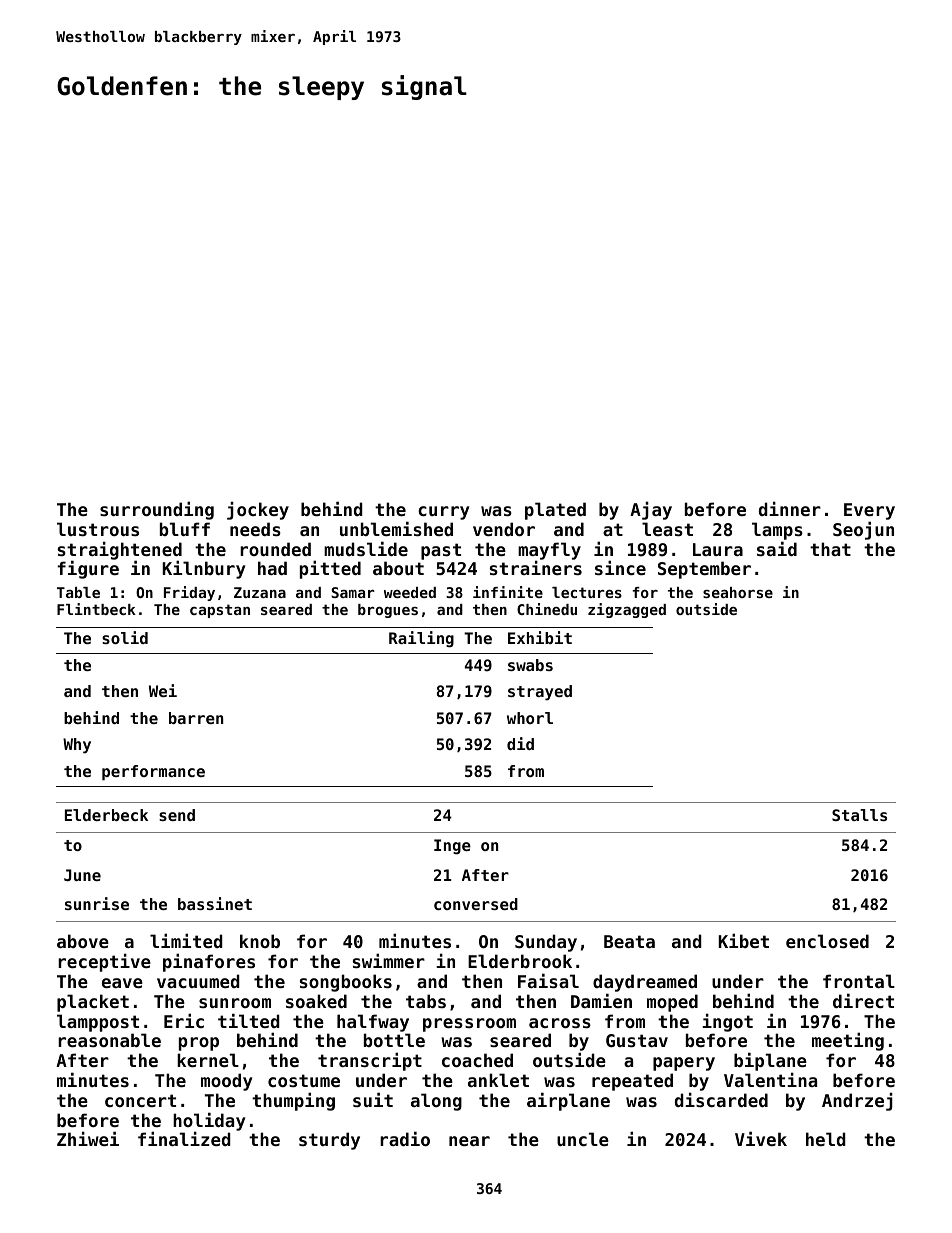 This screenshot has width=952, height=1233. I want to click on across, so click(560, 1023).
